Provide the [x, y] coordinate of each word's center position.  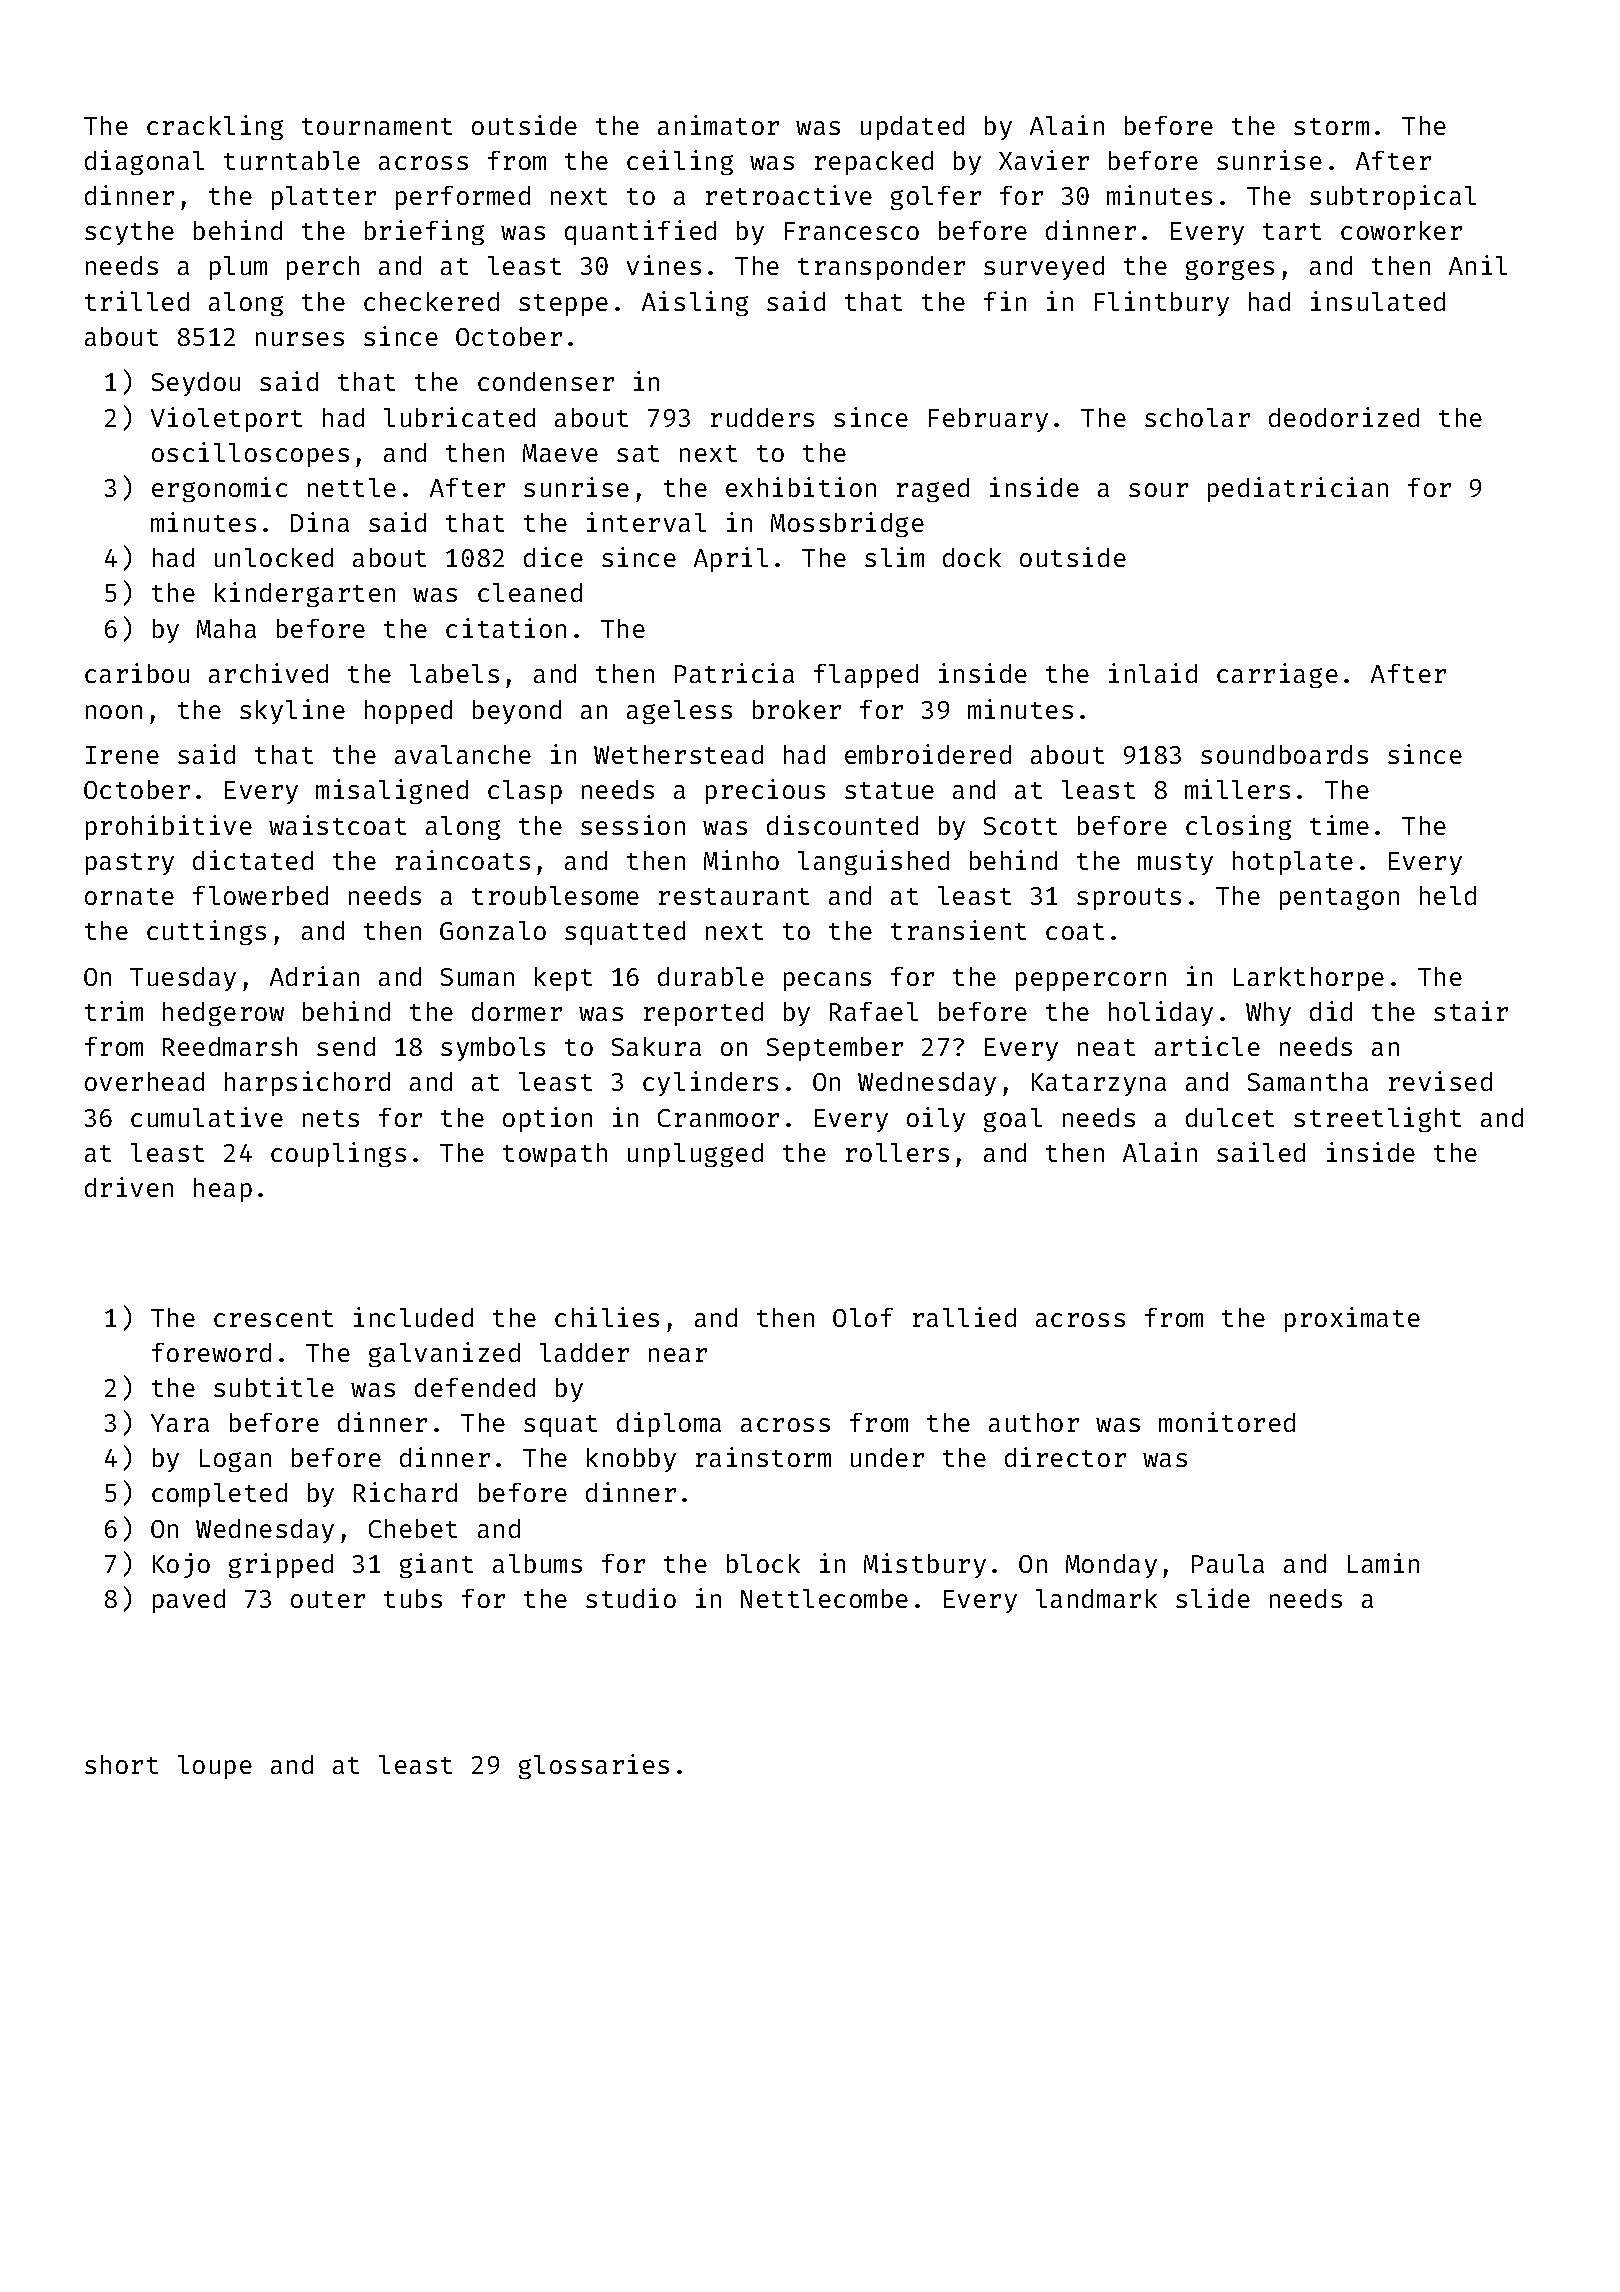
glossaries [594, 1766]
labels [454, 673]
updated [912, 128]
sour [1158, 490]
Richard [405, 1492]
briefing [424, 232]
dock [972, 557]
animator [718, 125]
